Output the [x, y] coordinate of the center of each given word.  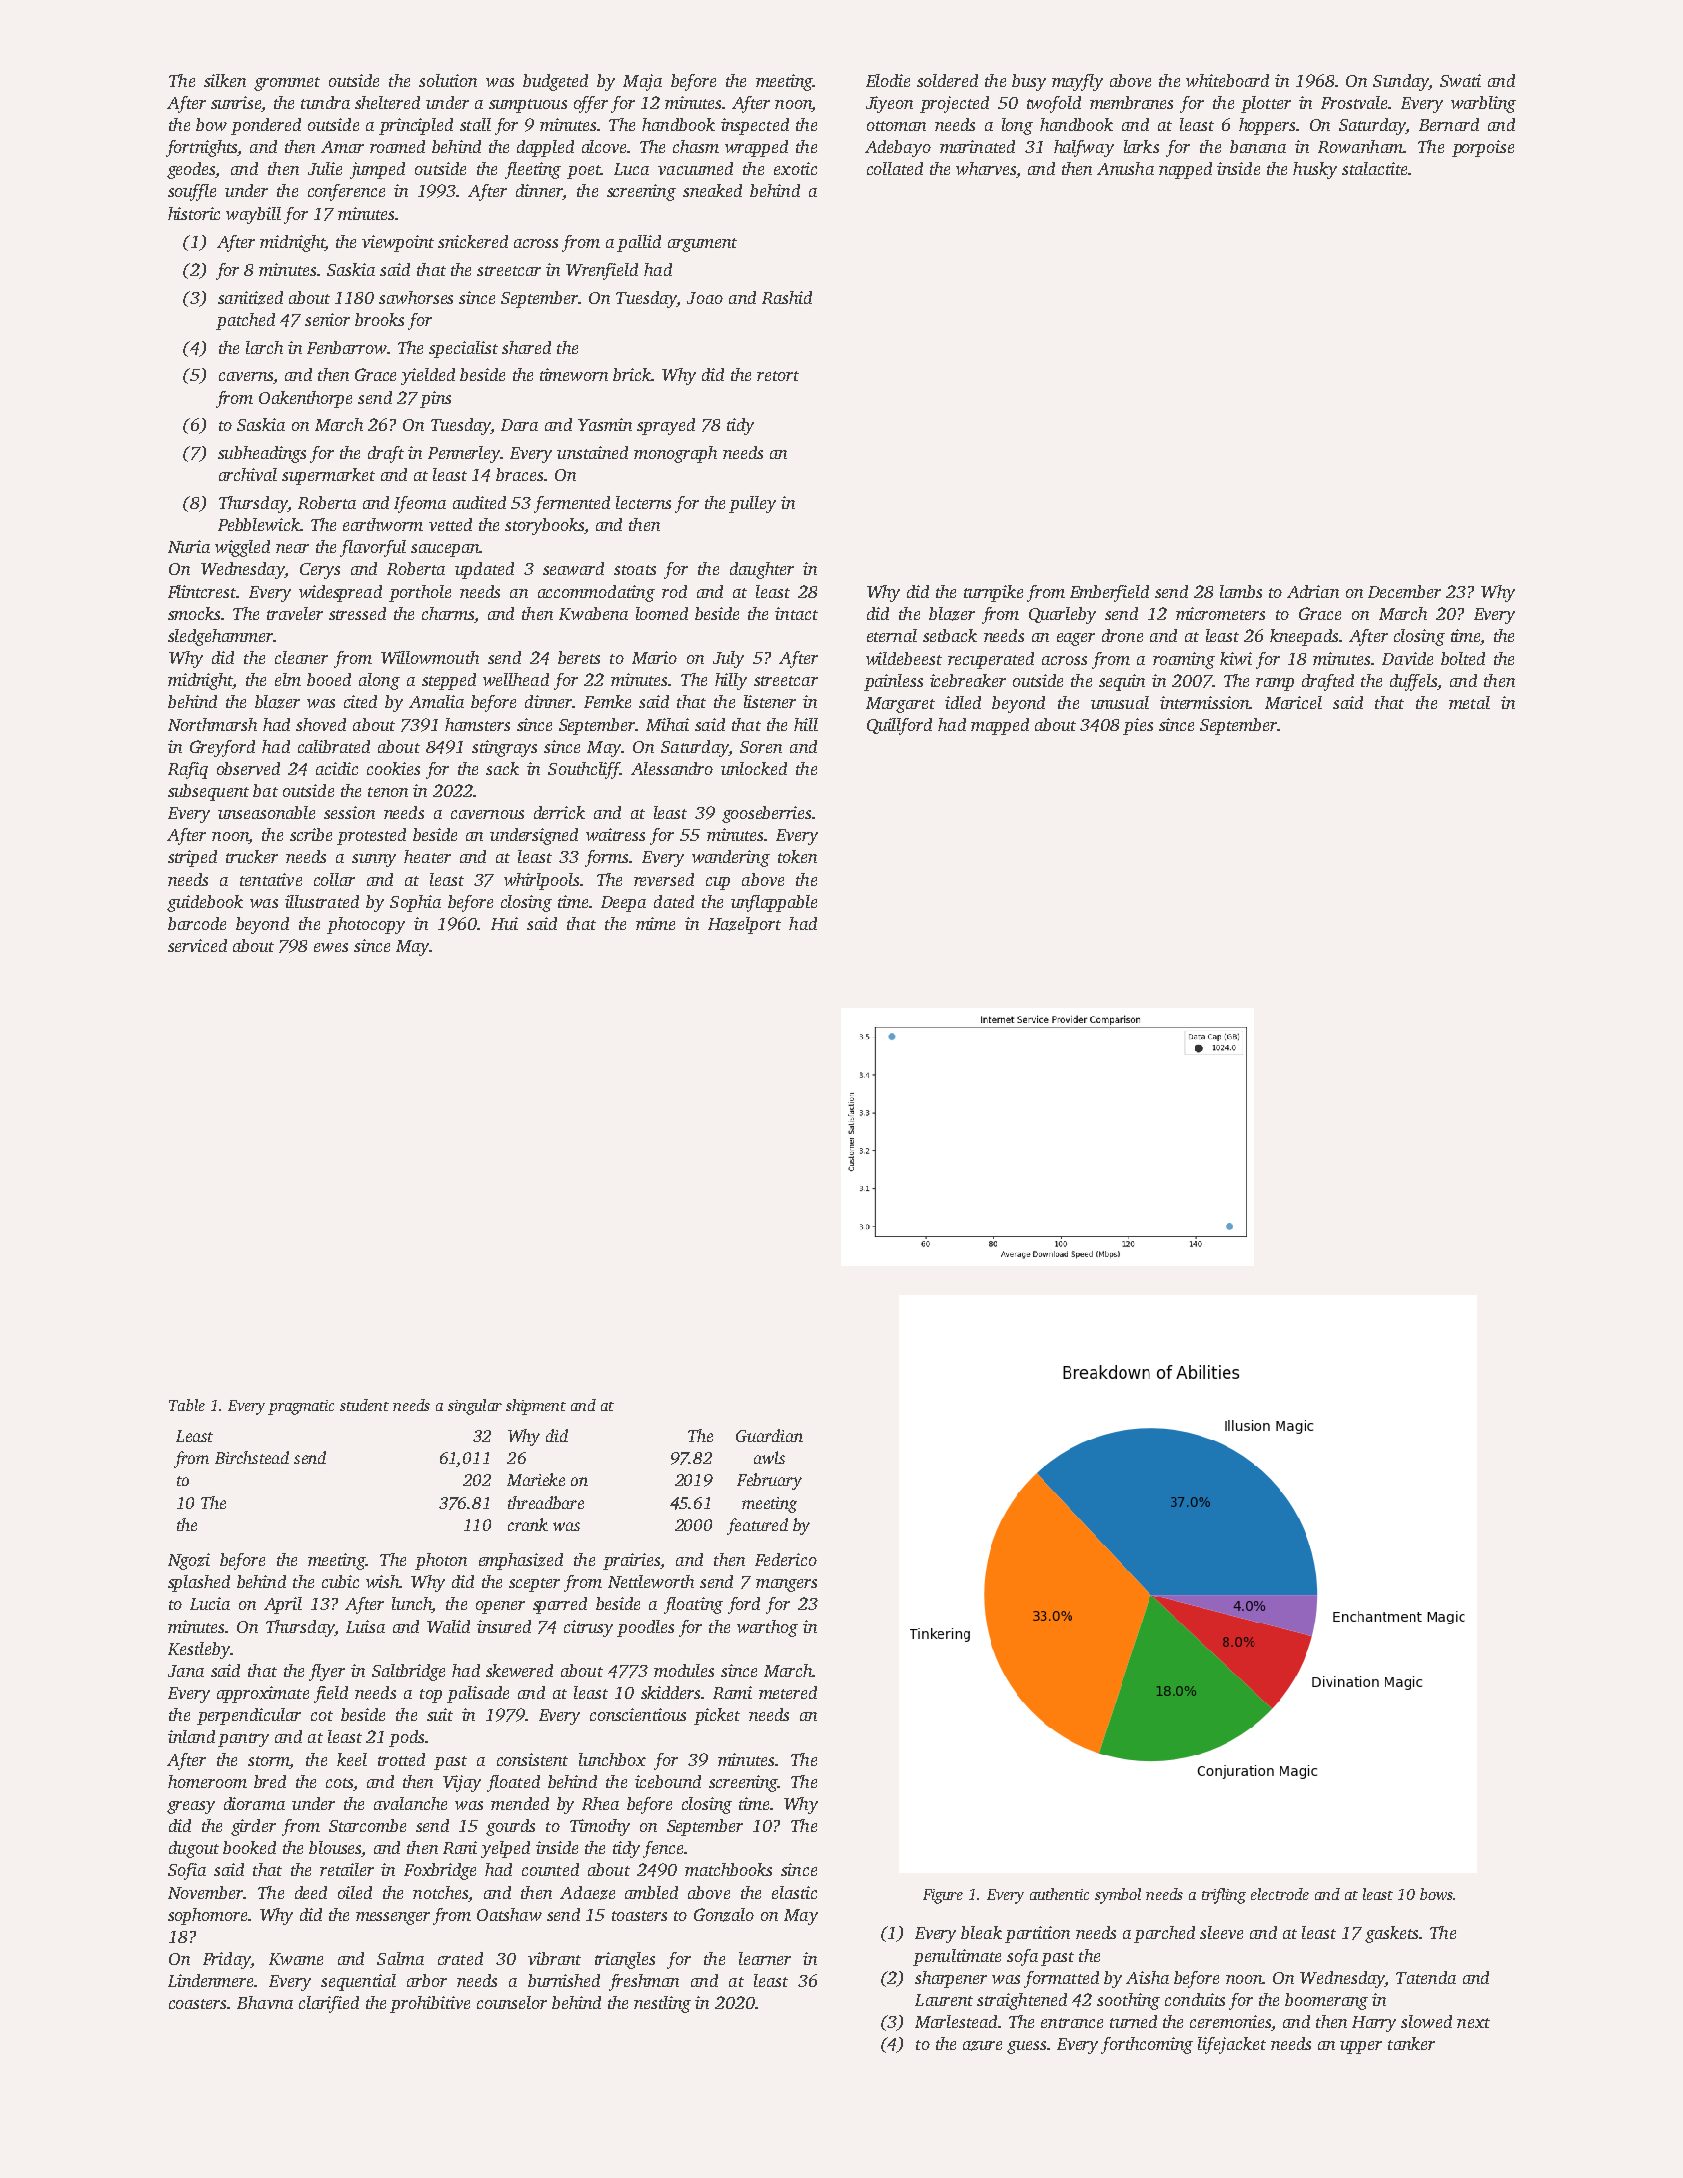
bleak [981, 1932]
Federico [786, 1559]
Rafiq [188, 770]
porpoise [1483, 148]
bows [1436, 1894]
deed [311, 1892]
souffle [192, 192]
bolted [1463, 658]
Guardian [769, 1435]
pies [1138, 726]
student [364, 1405]
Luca [631, 169]
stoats [635, 570]
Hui [504, 923]
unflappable [774, 903]
